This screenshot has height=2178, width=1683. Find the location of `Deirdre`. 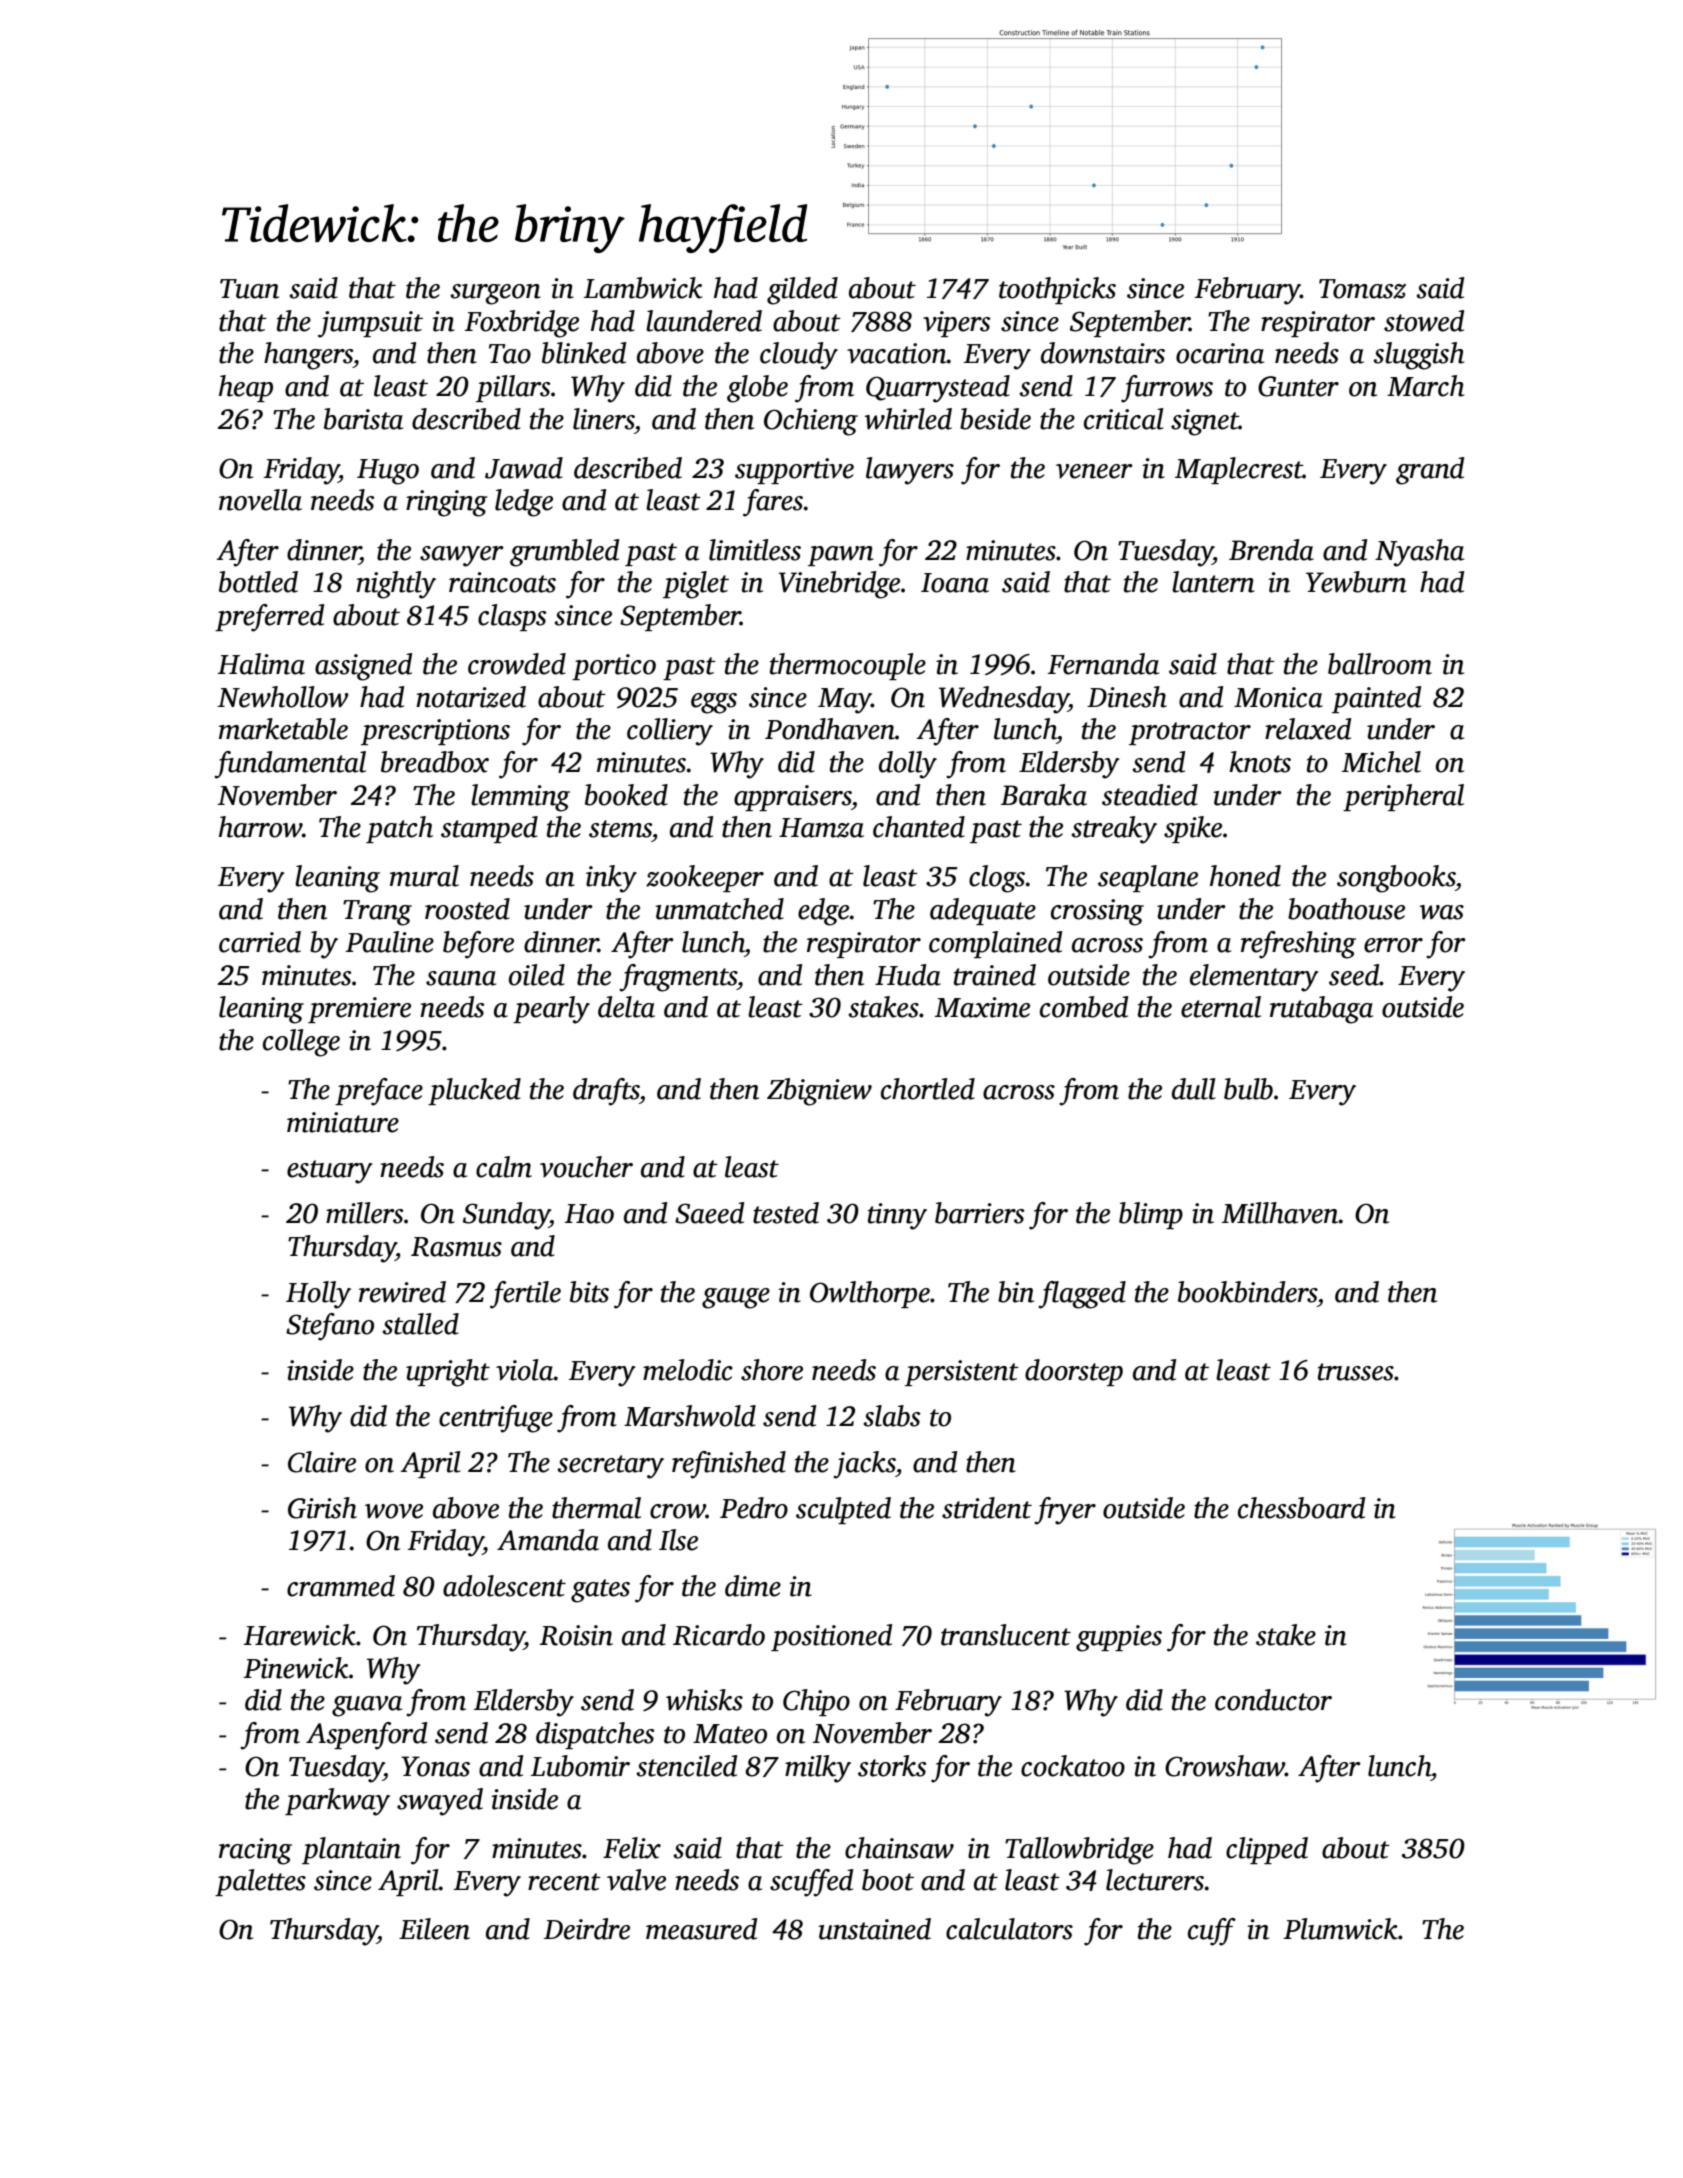

Deirdre is located at coordinates (587, 1929).
